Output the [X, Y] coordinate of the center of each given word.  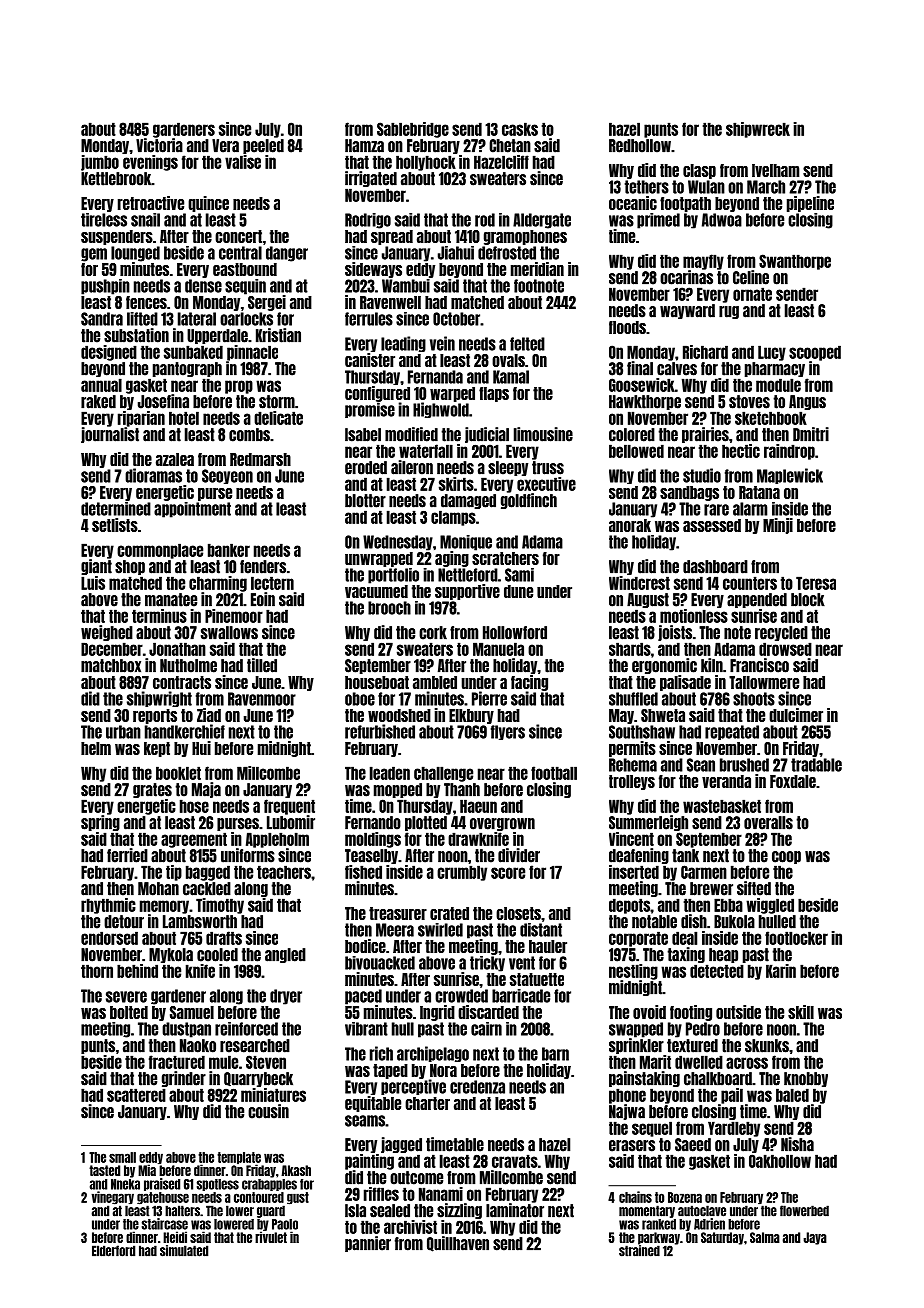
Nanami [441, 1194]
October [456, 319]
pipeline [810, 204]
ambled [435, 682]
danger [287, 254]
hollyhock [426, 163]
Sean [701, 765]
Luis [93, 583]
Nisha [797, 1144]
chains [635, 1197]
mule [223, 1062]
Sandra [102, 319]
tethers [646, 187]
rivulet [271, 1237]
